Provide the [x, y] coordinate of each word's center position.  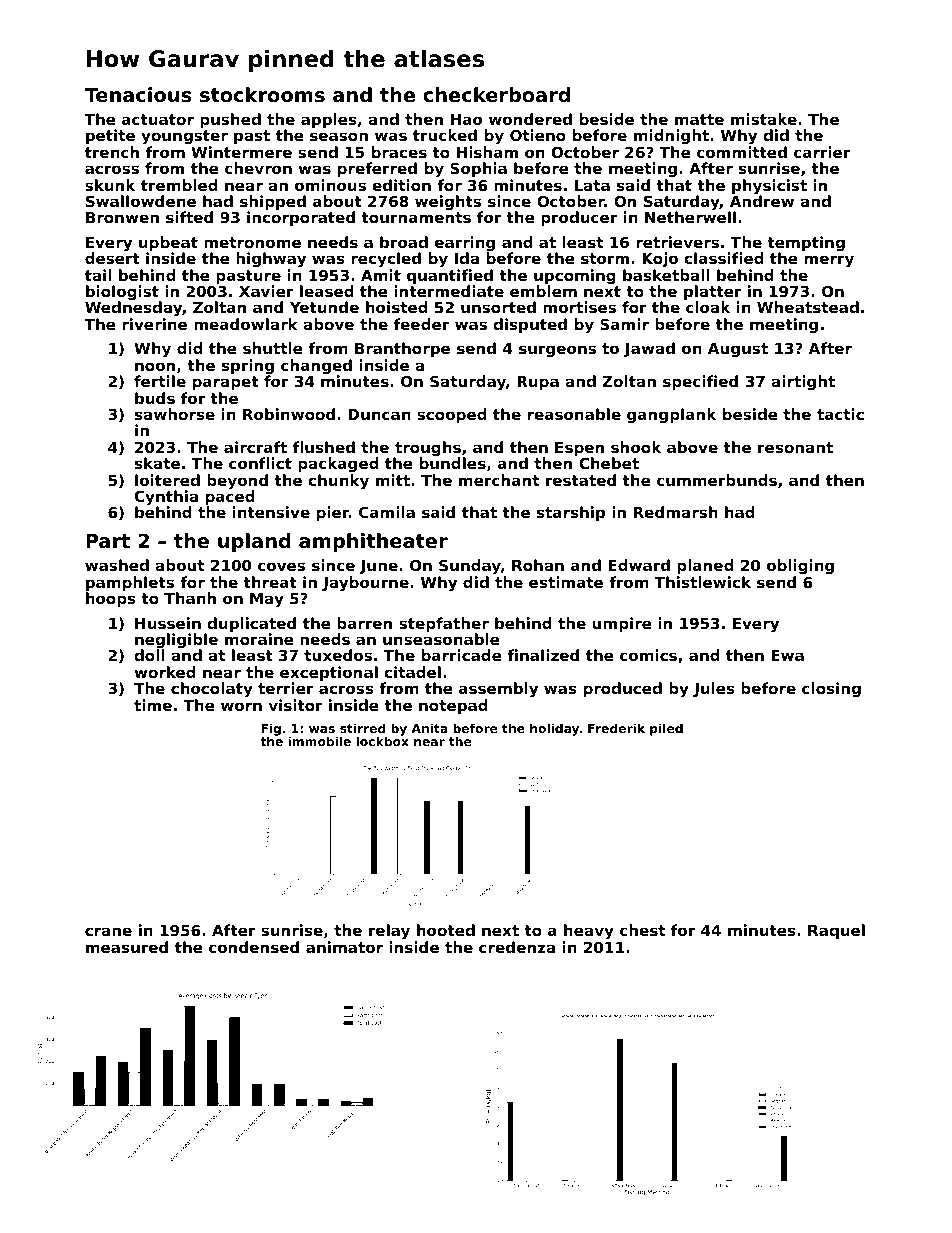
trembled [179, 185]
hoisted [397, 307]
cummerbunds [717, 480]
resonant [795, 447]
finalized [543, 655]
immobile [319, 741]
